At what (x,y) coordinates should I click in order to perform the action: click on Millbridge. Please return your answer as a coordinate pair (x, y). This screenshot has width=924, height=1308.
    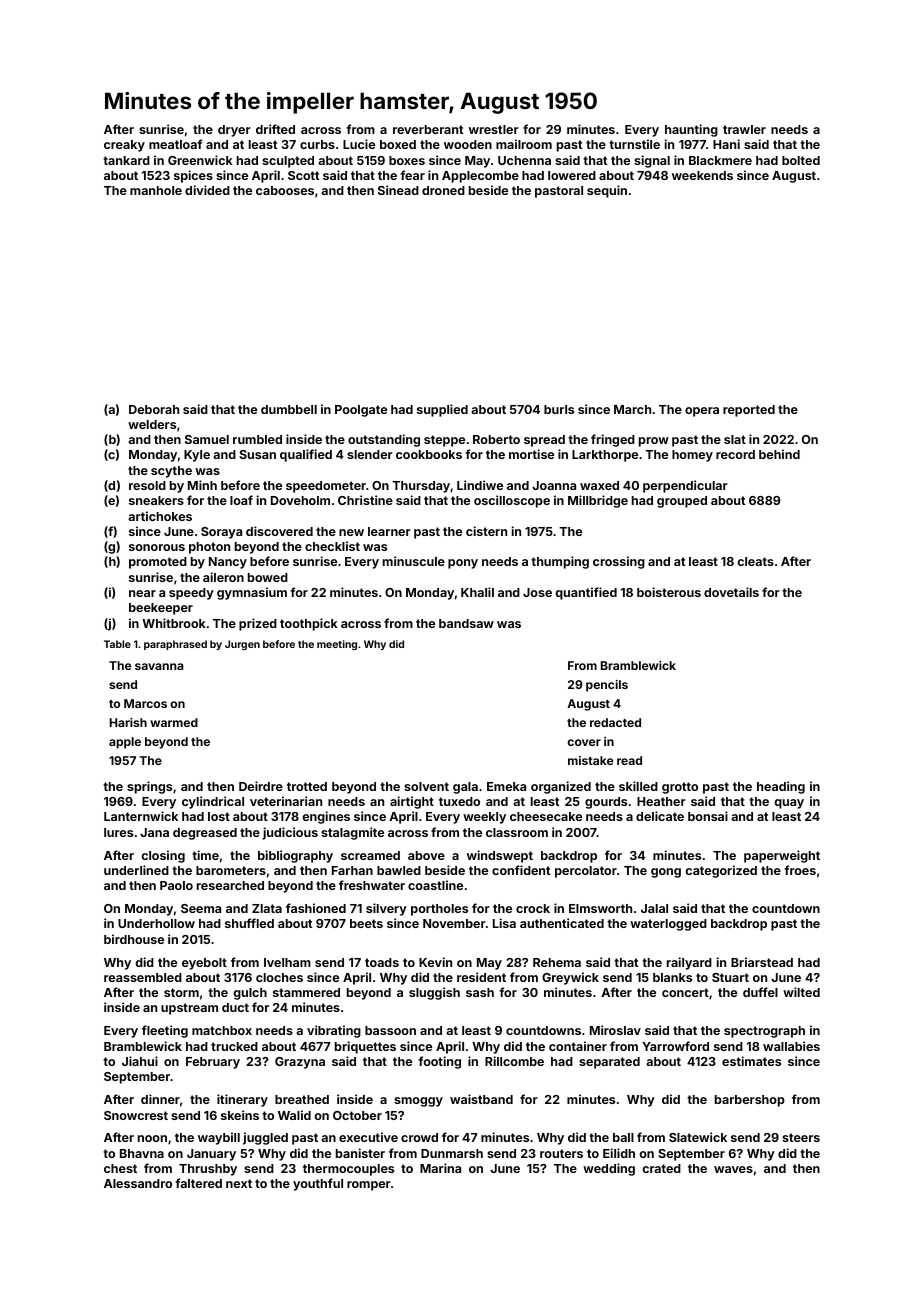
    Looking at the image, I should click on (598, 501).
